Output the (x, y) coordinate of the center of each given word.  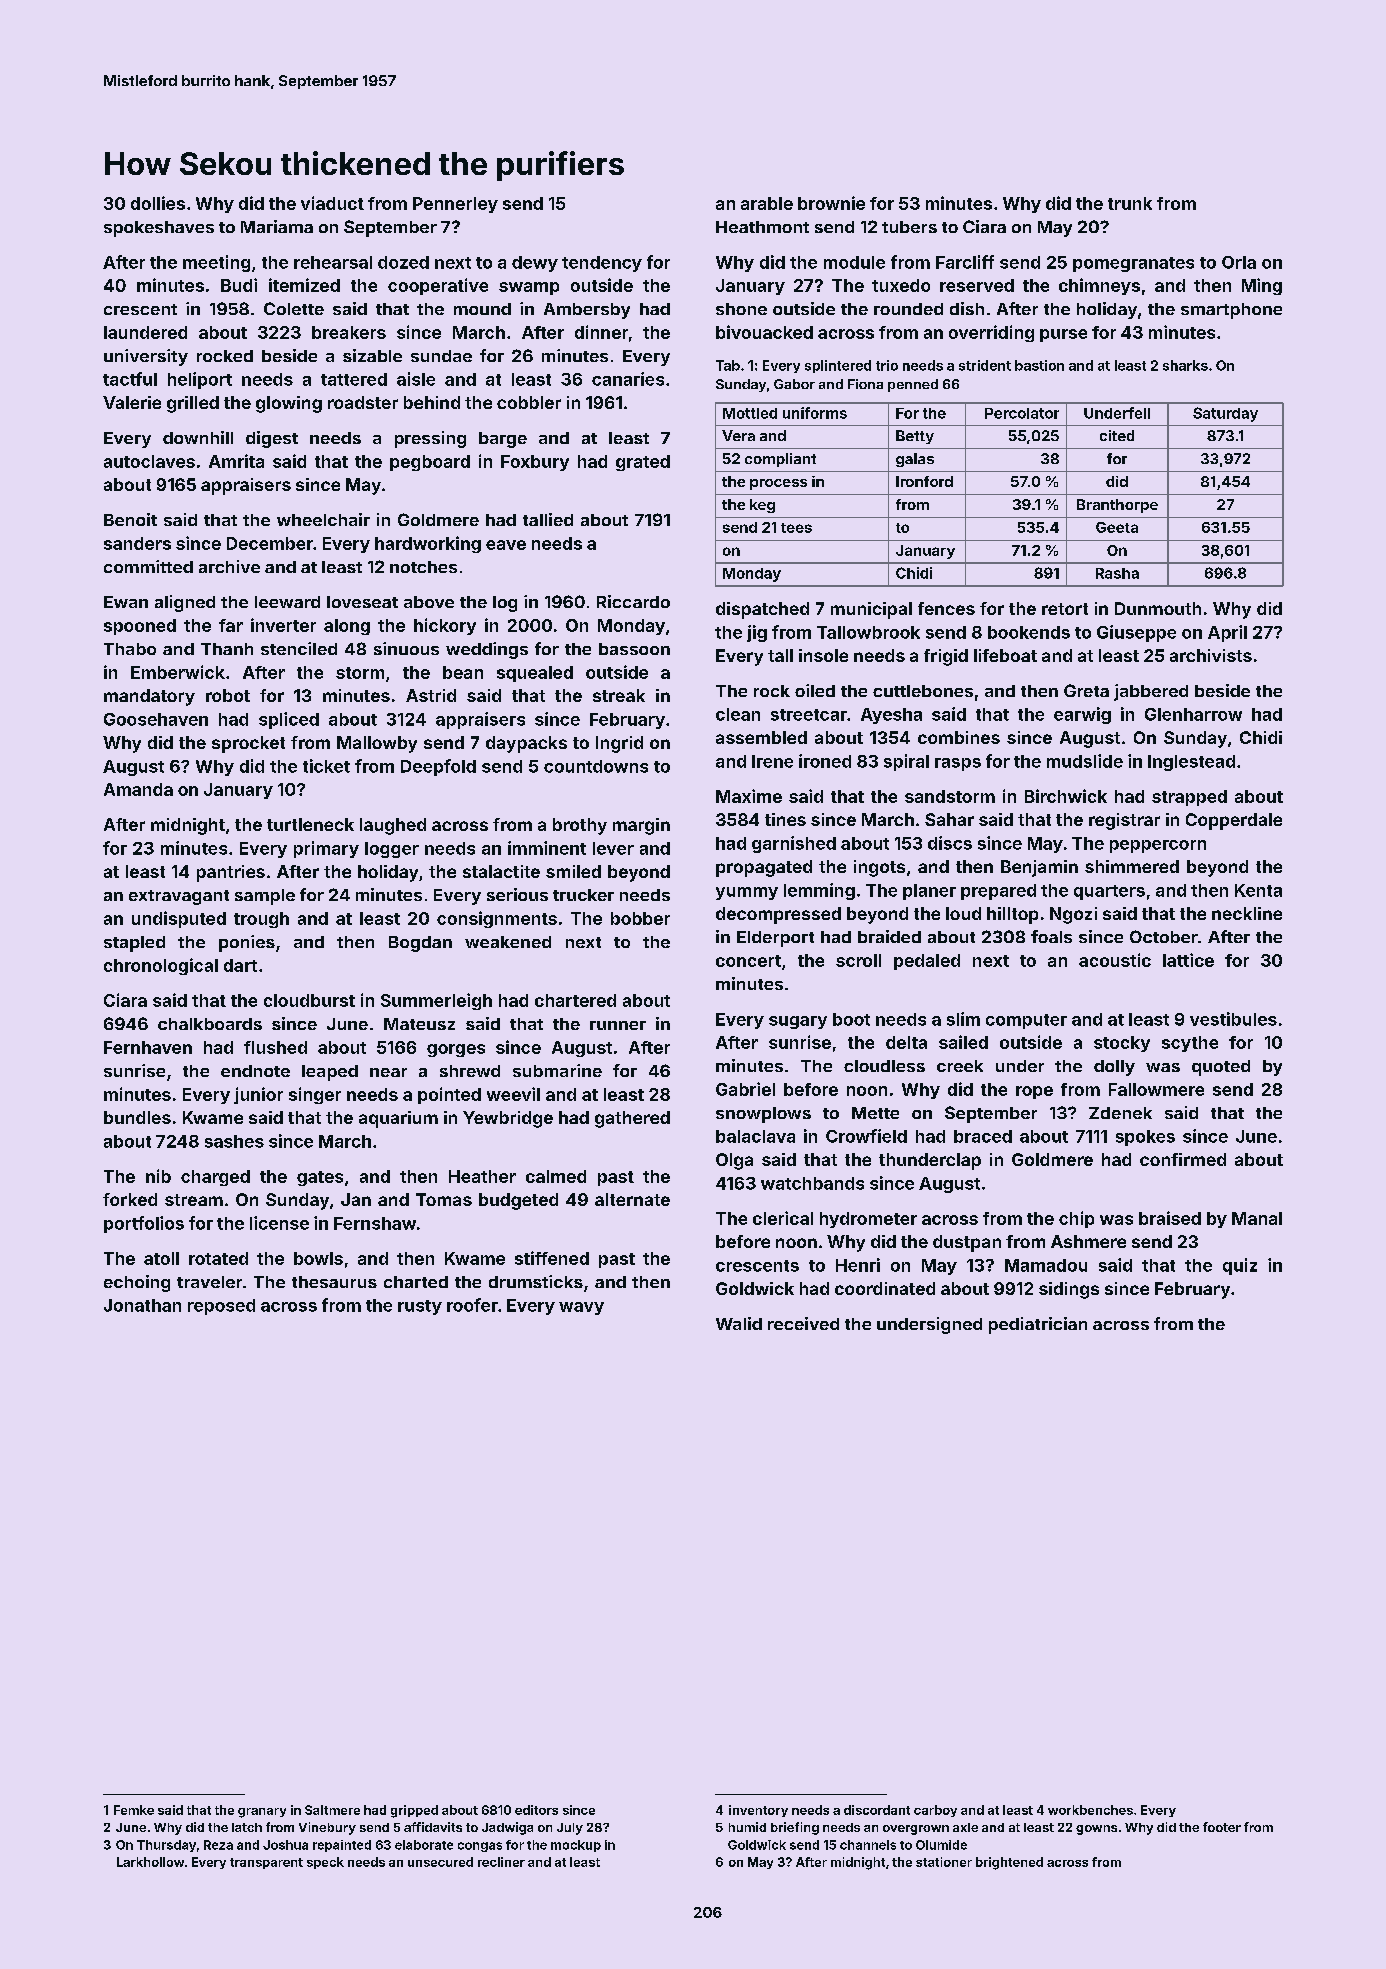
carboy (935, 1811)
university (146, 357)
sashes (234, 1141)
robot (228, 695)
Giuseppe (1136, 633)
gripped (414, 1811)
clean (738, 714)
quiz (1240, 1266)
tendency (602, 264)
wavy (581, 1308)
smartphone (1231, 311)
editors (536, 1810)
